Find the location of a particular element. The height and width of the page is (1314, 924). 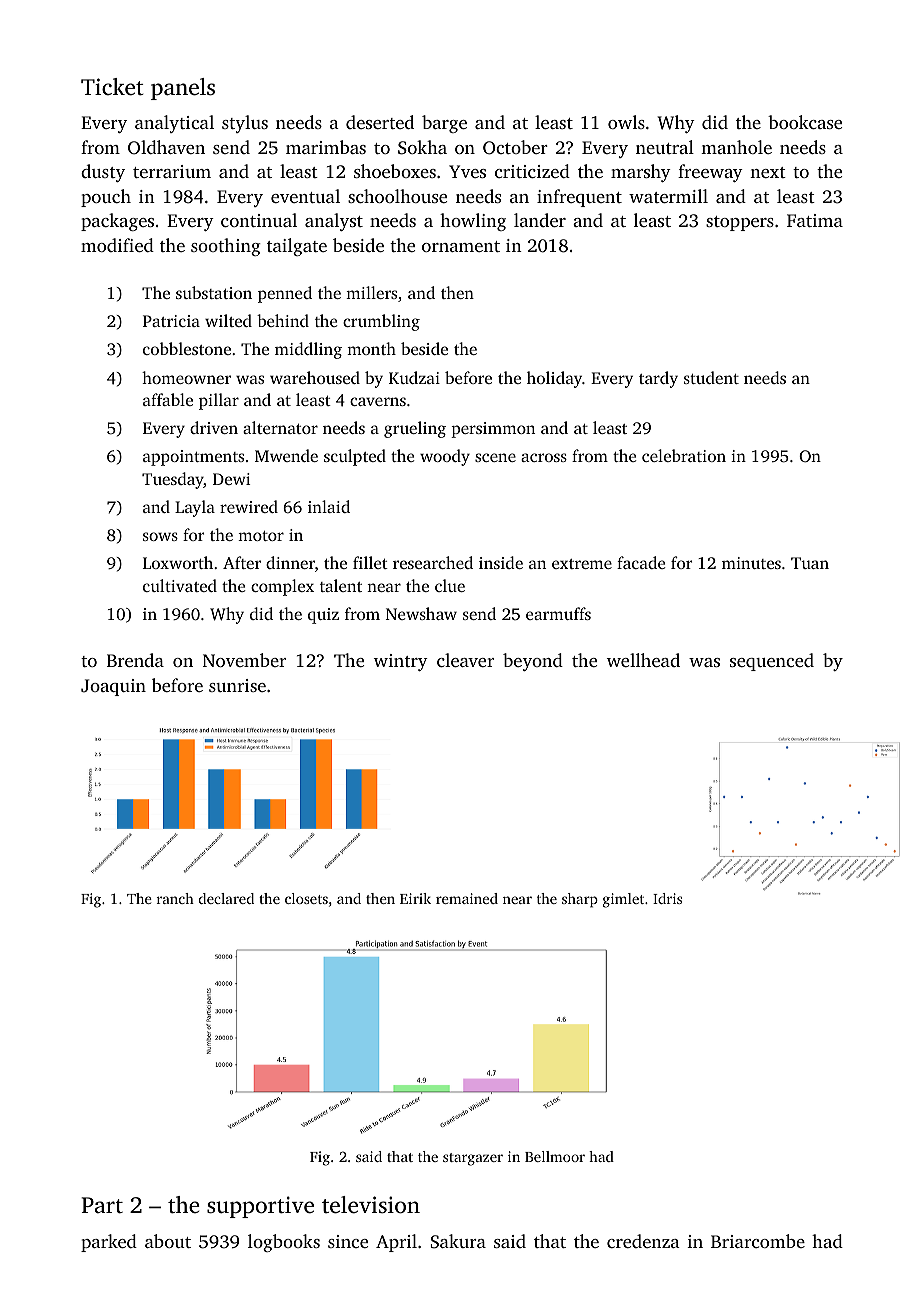

minutes is located at coordinates (751, 563).
